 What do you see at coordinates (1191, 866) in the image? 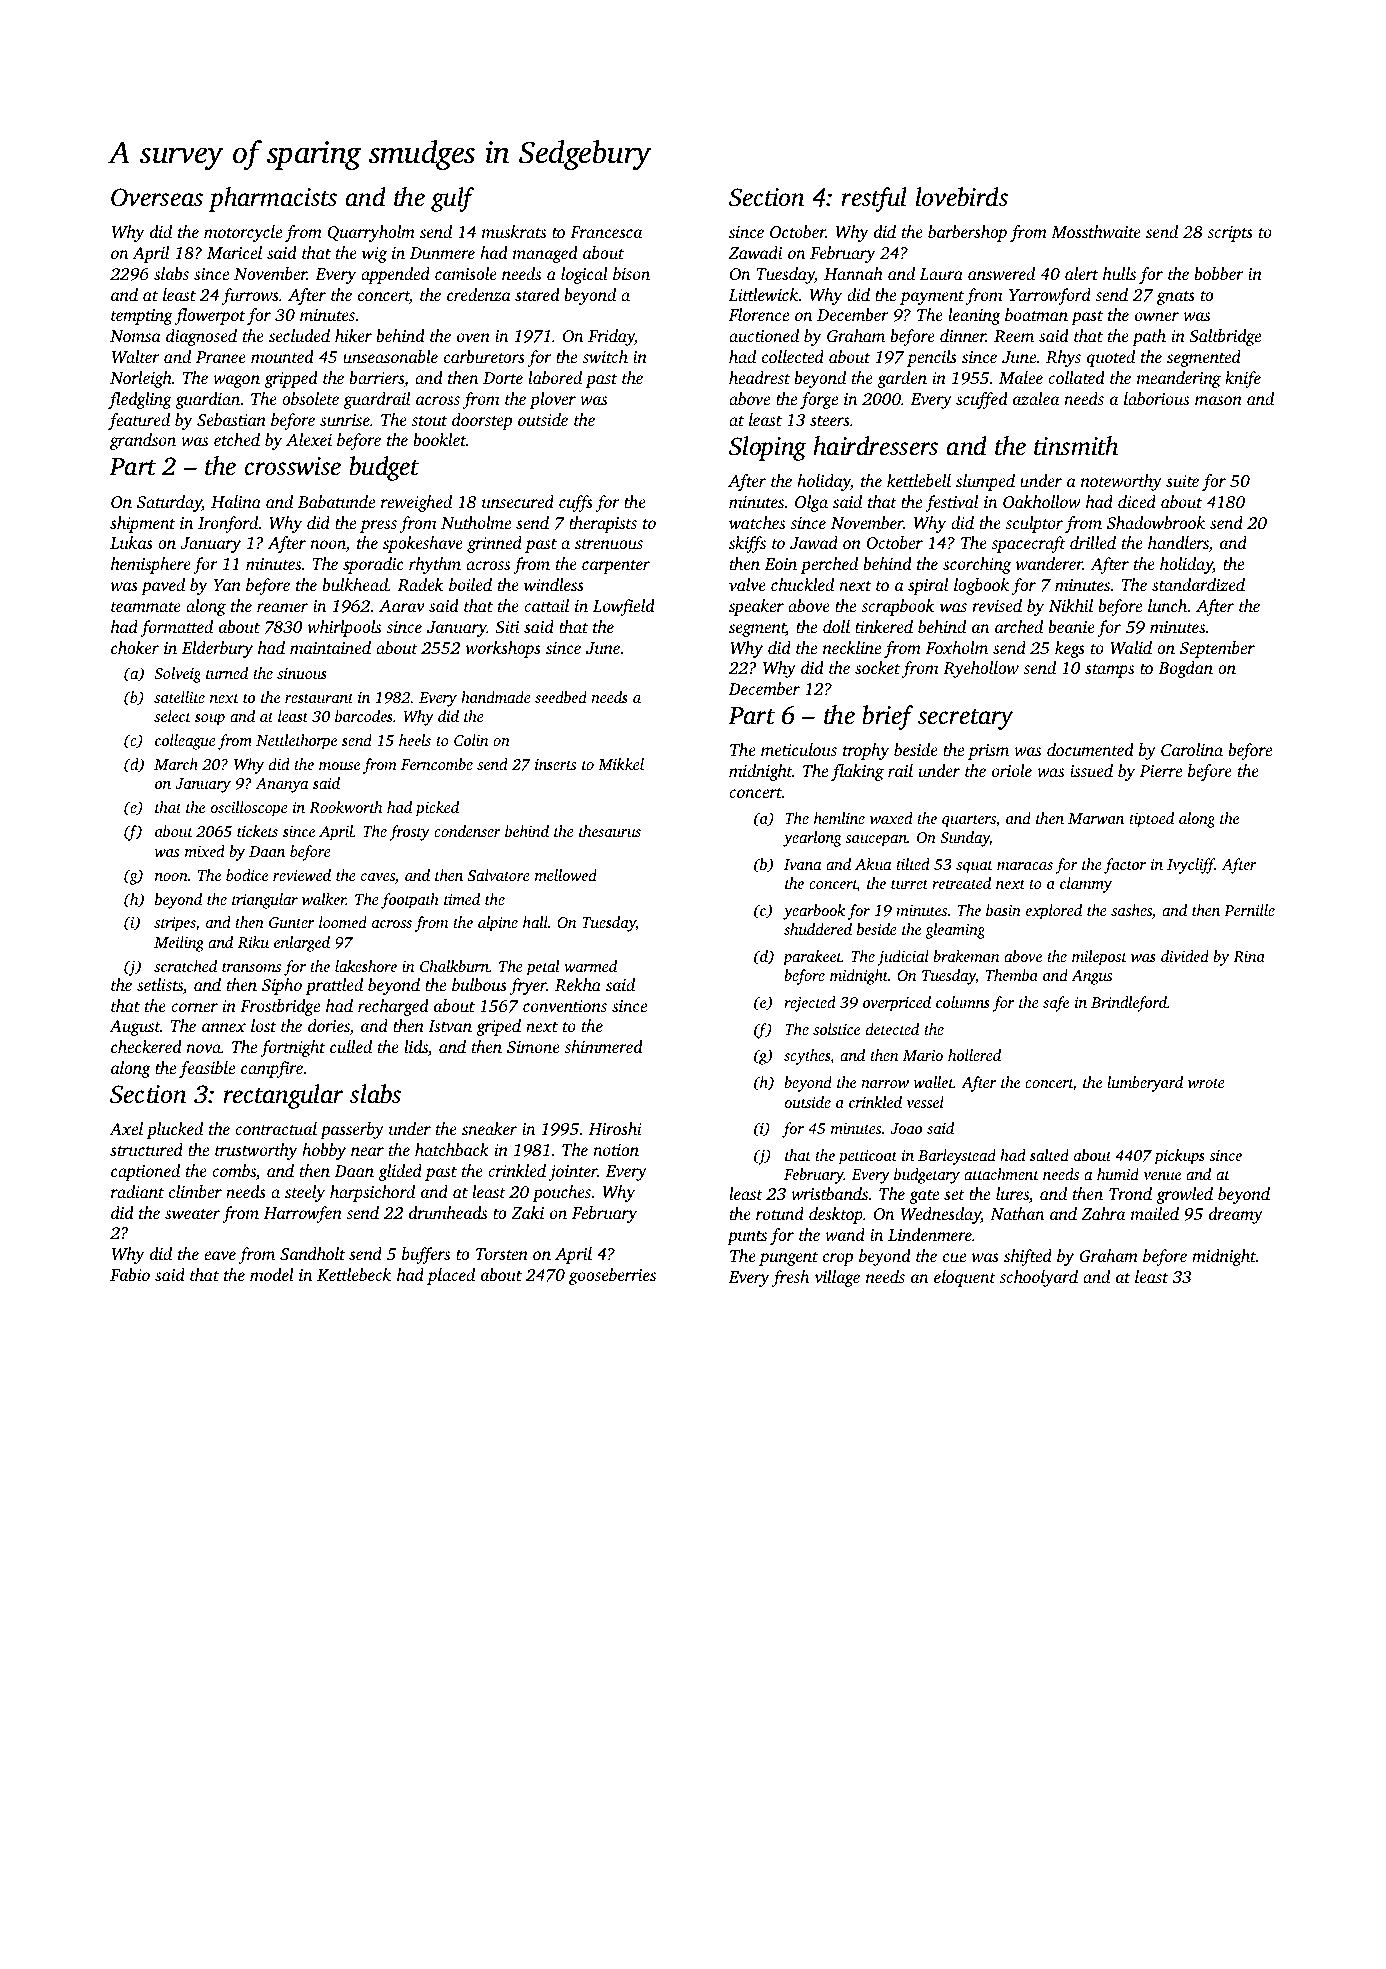
I see `Ivycliff` at bounding box center [1191, 866].
